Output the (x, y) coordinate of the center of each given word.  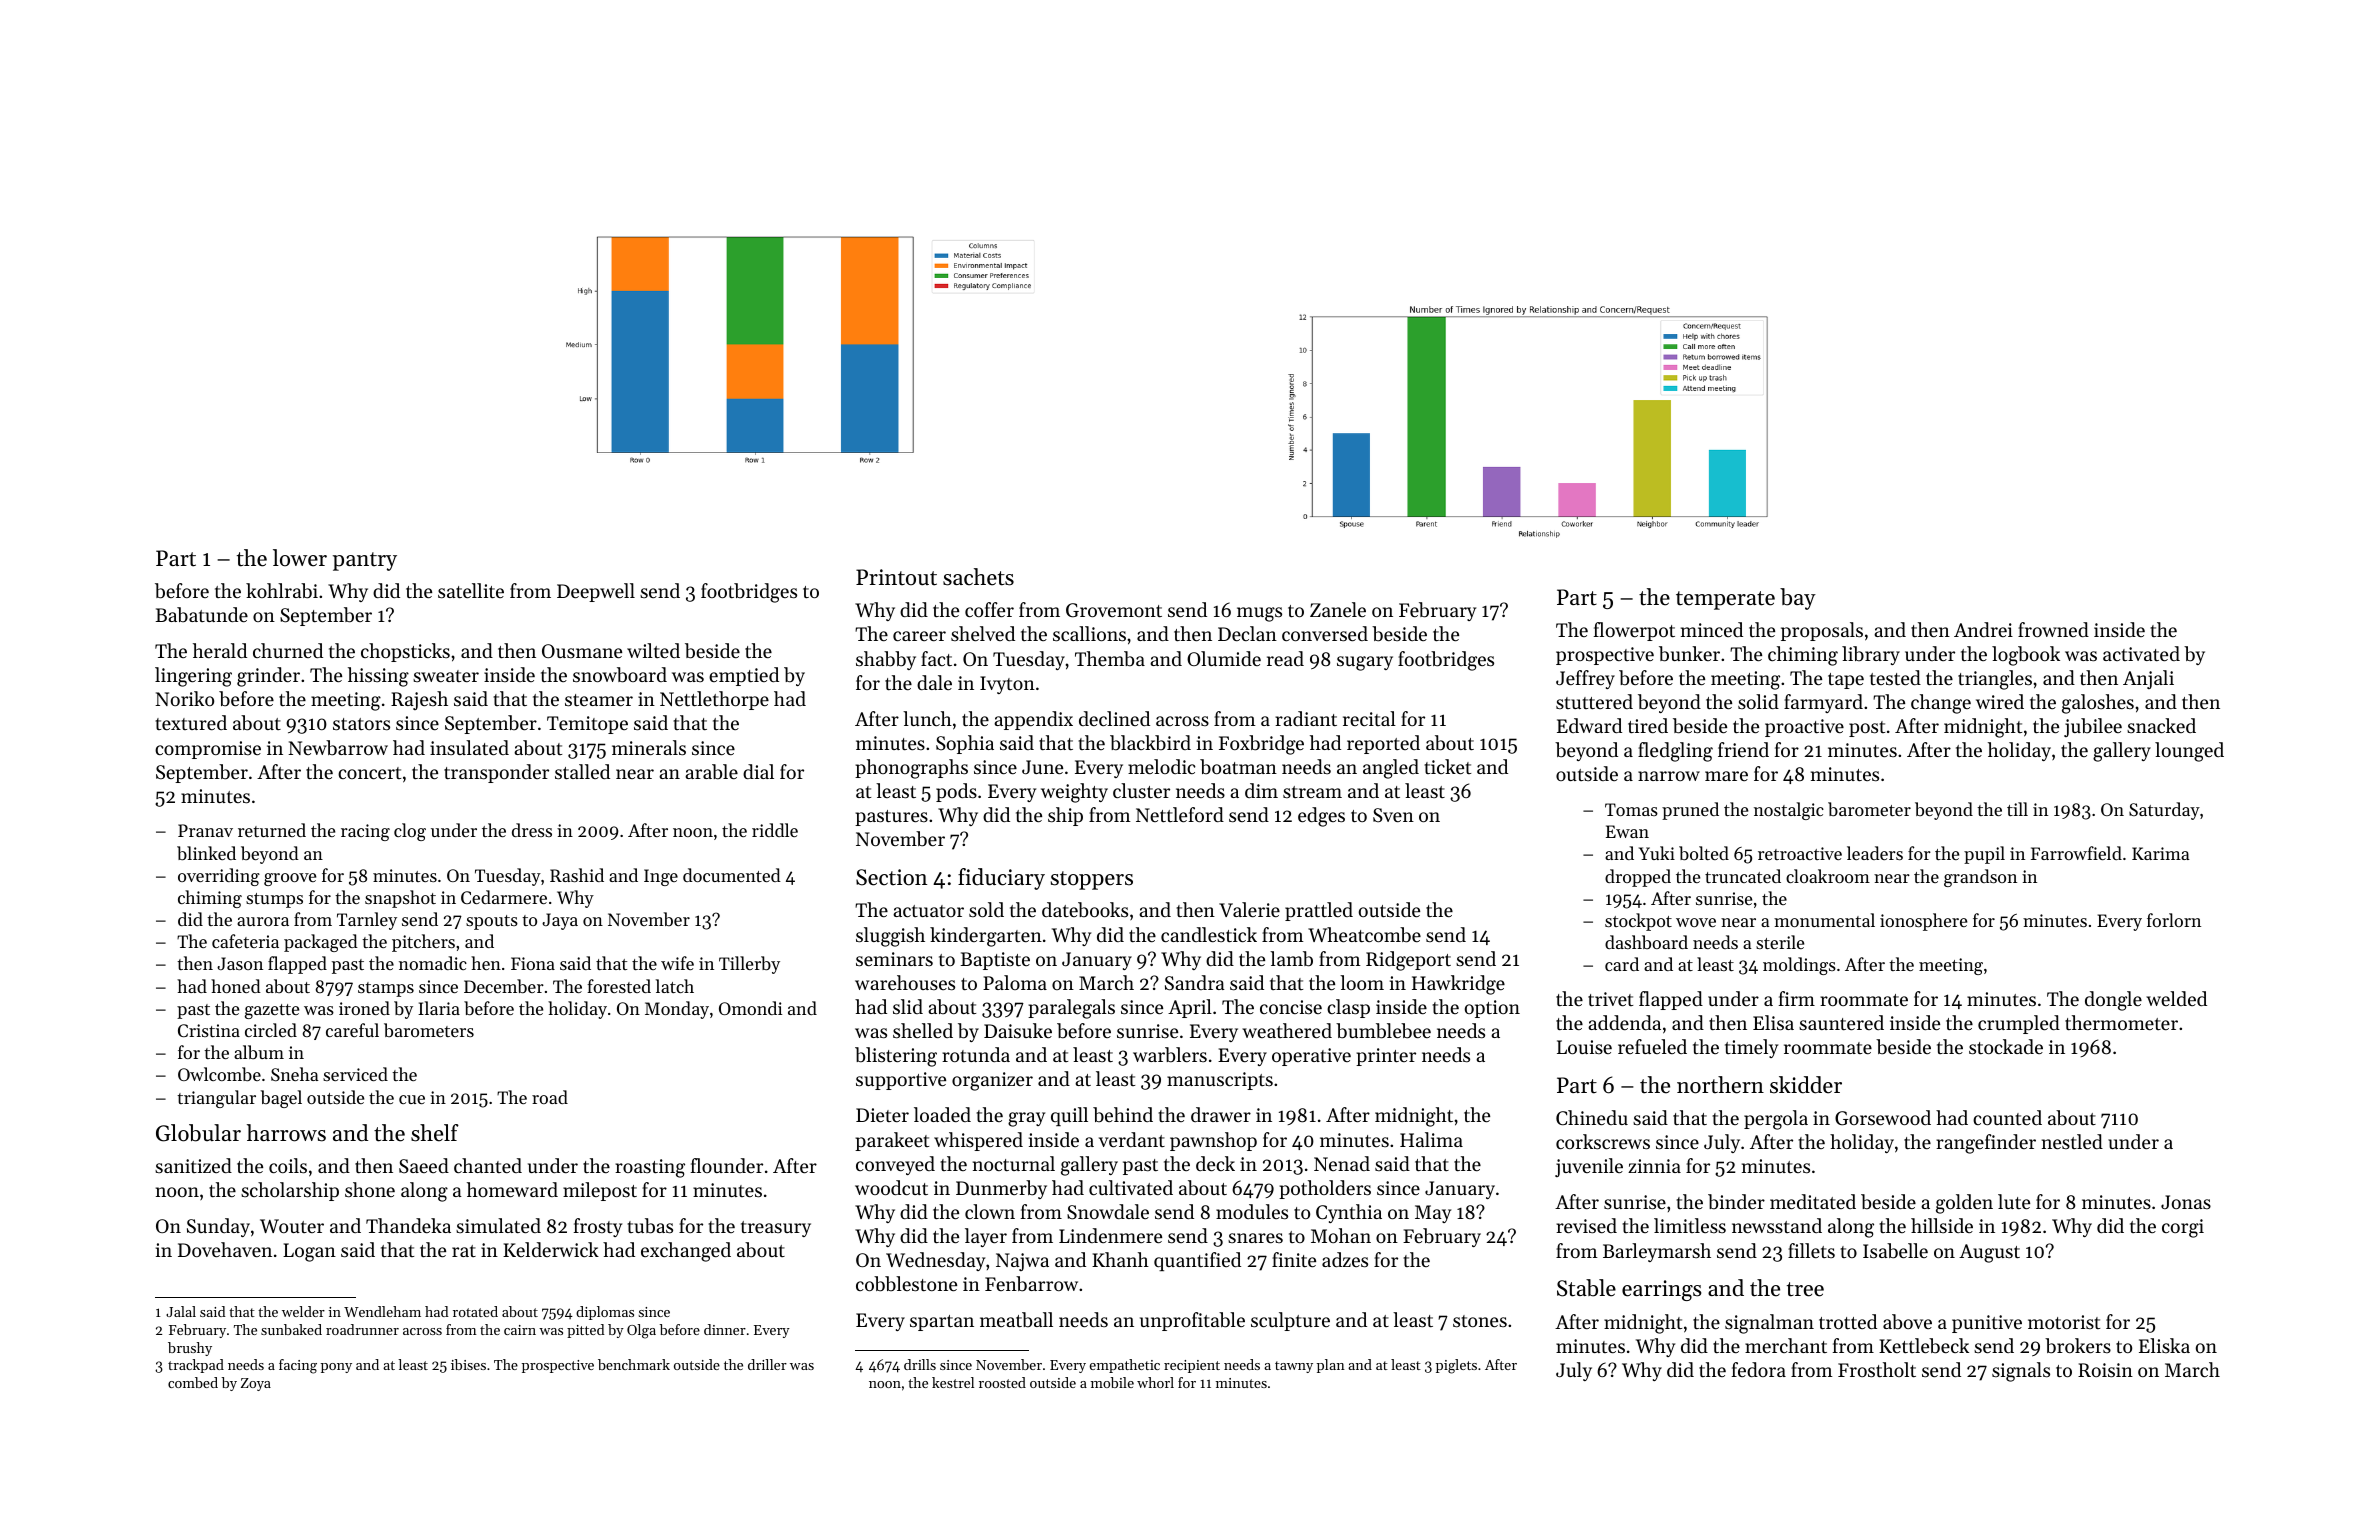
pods (956, 792)
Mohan (1341, 1235)
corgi (2183, 1228)
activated (2141, 653)
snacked (2161, 725)
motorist (2064, 1322)
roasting (650, 1168)
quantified (1197, 1261)
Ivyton (1007, 685)
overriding (219, 877)
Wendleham (382, 1311)
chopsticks (405, 652)
